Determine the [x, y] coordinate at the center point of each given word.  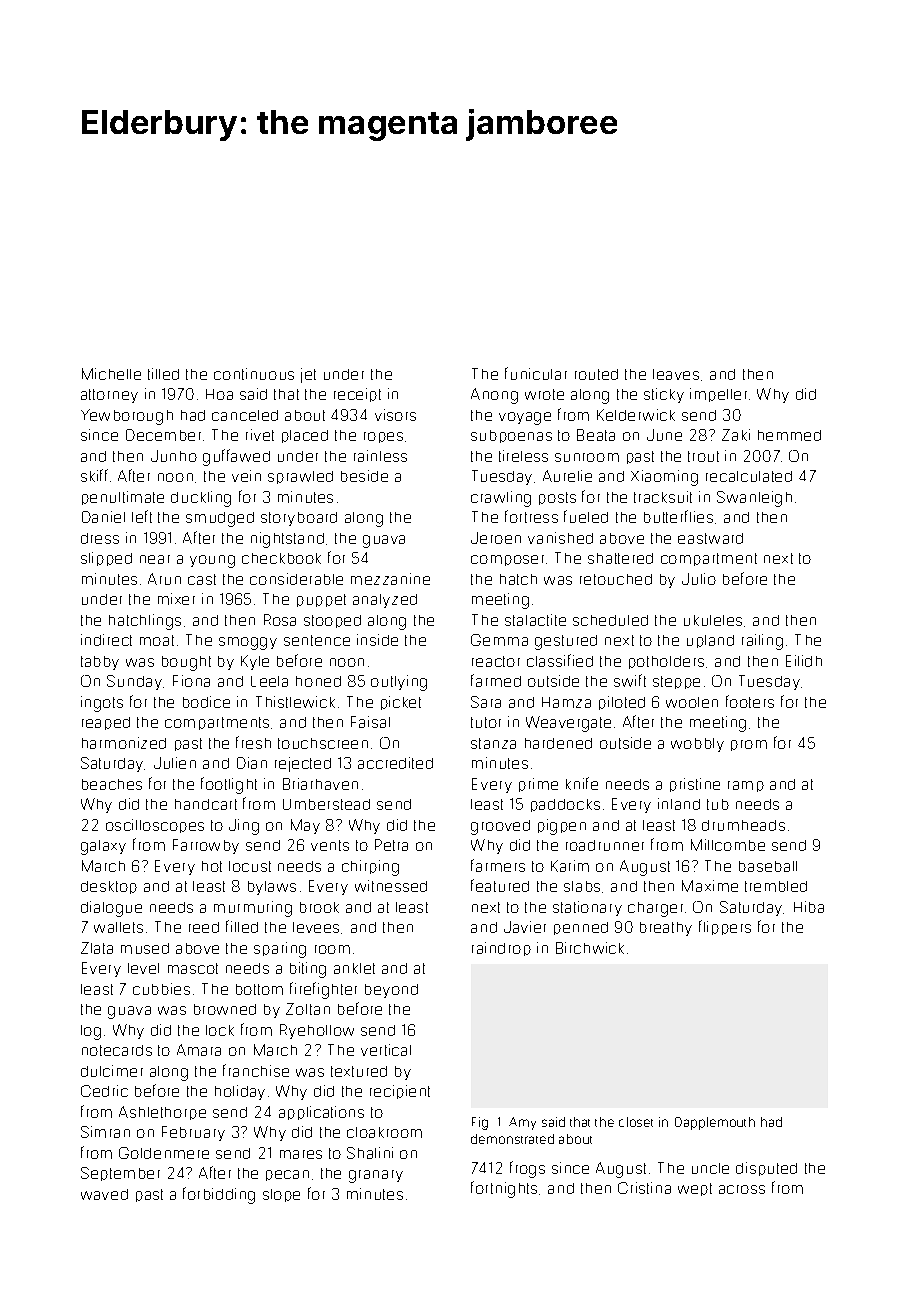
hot [212, 866]
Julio [699, 579]
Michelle [111, 374]
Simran [105, 1132]
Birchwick [590, 948]
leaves [676, 374]
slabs [582, 886]
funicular [536, 373]
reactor [496, 661]
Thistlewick [295, 702]
